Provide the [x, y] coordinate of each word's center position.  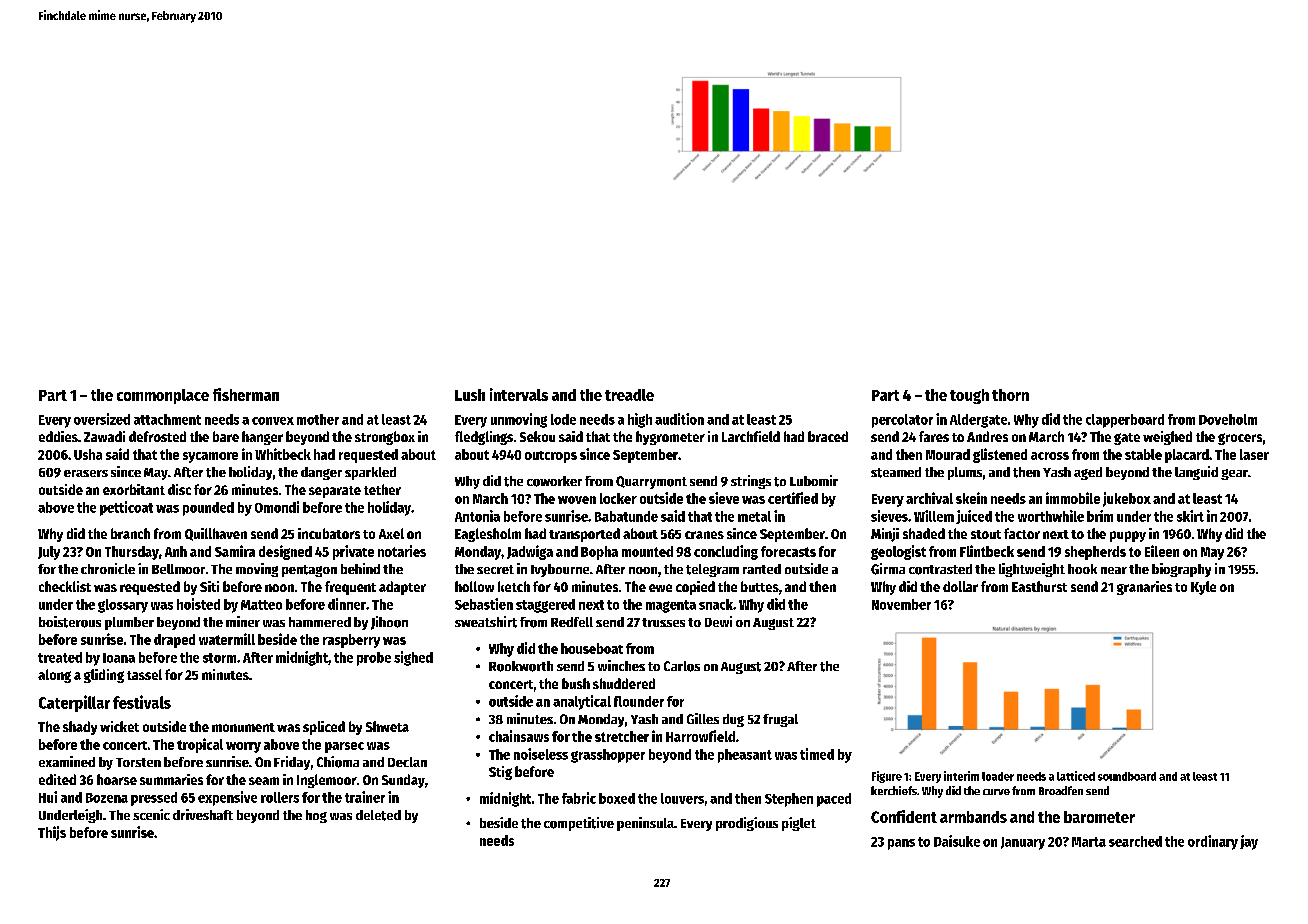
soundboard [1127, 776]
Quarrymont [651, 482]
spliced [324, 728]
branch [130, 533]
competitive [579, 824]
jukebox [1127, 499]
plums [965, 473]
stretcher [622, 736]
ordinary [1213, 842]
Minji [885, 535]
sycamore [210, 457]
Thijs [52, 833]
